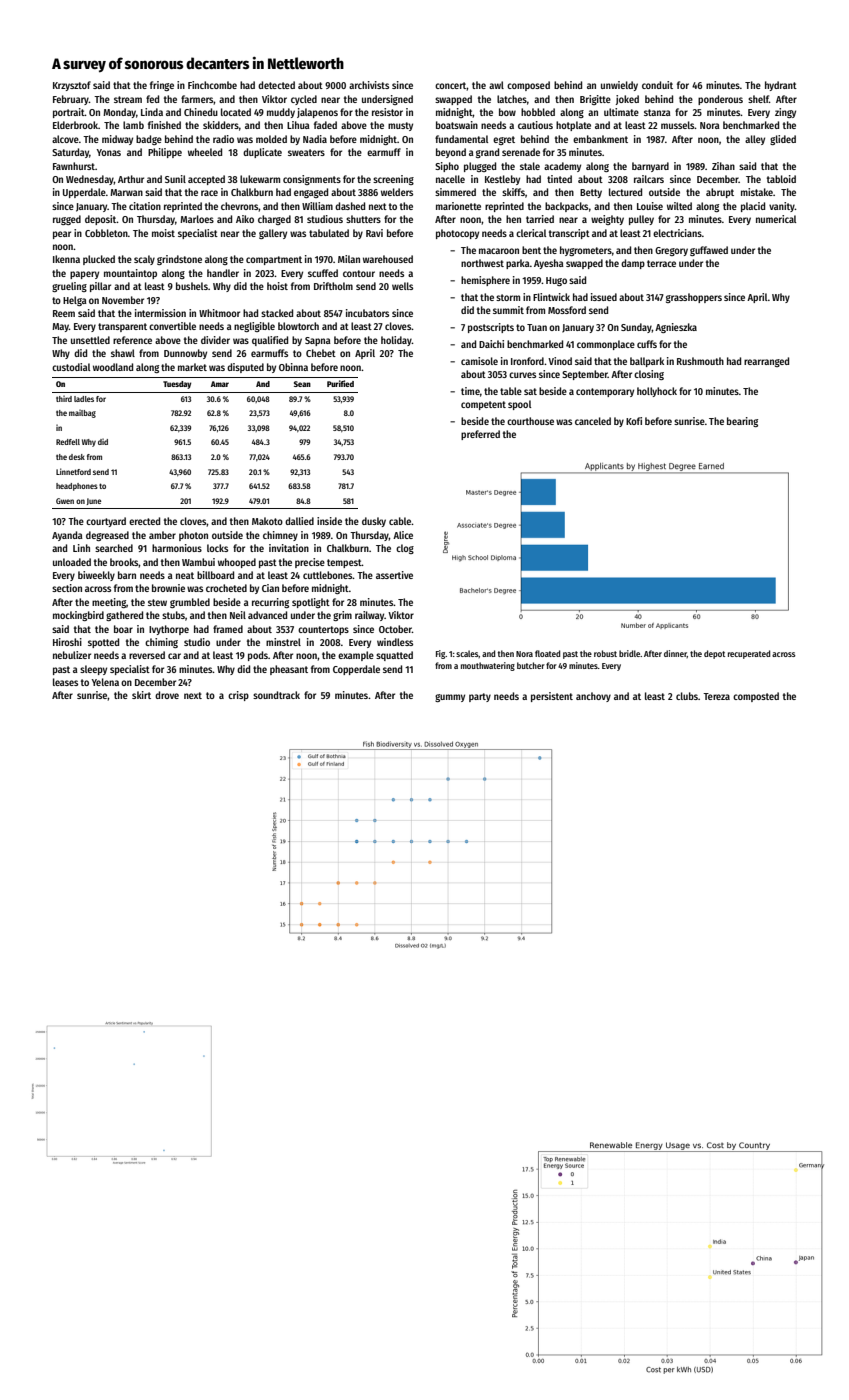  I want to click on hollyhock, so click(657, 392).
